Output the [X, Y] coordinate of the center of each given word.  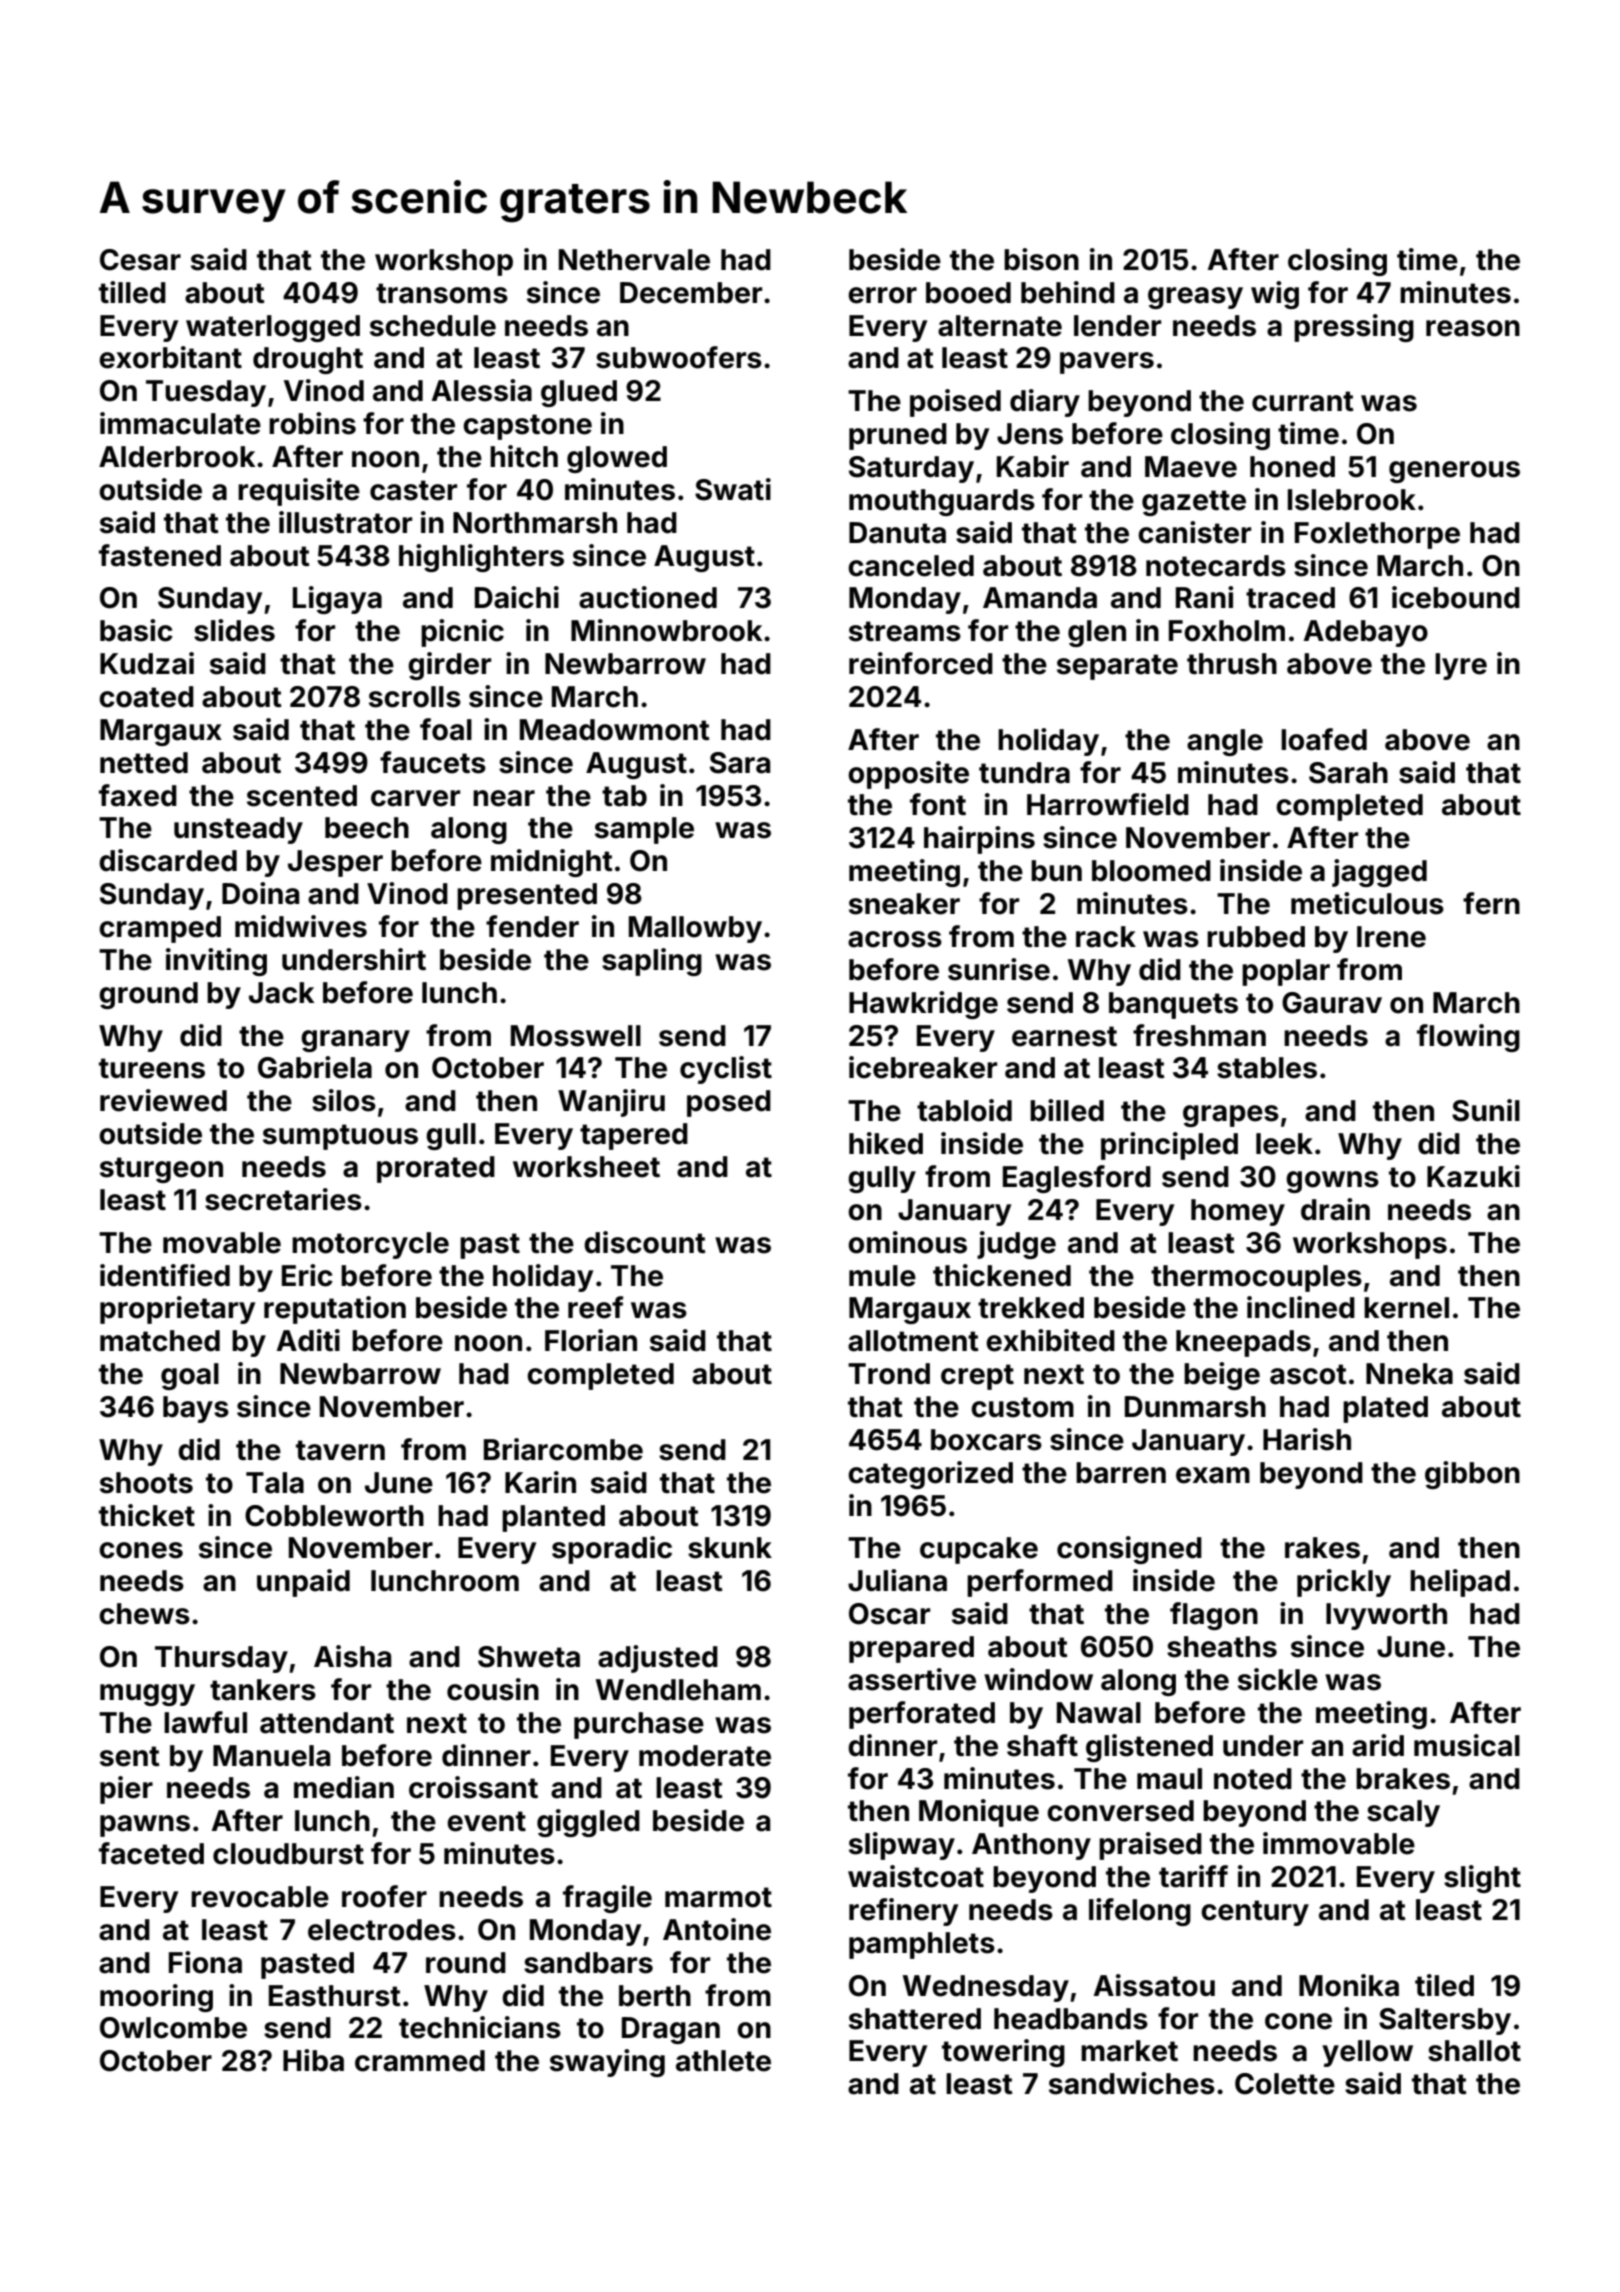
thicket [147, 1515]
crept [977, 1377]
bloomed [1151, 871]
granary [355, 1041]
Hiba [313, 2060]
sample [644, 830]
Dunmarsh [1195, 1407]
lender [1117, 326]
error [882, 295]
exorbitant [170, 357]
